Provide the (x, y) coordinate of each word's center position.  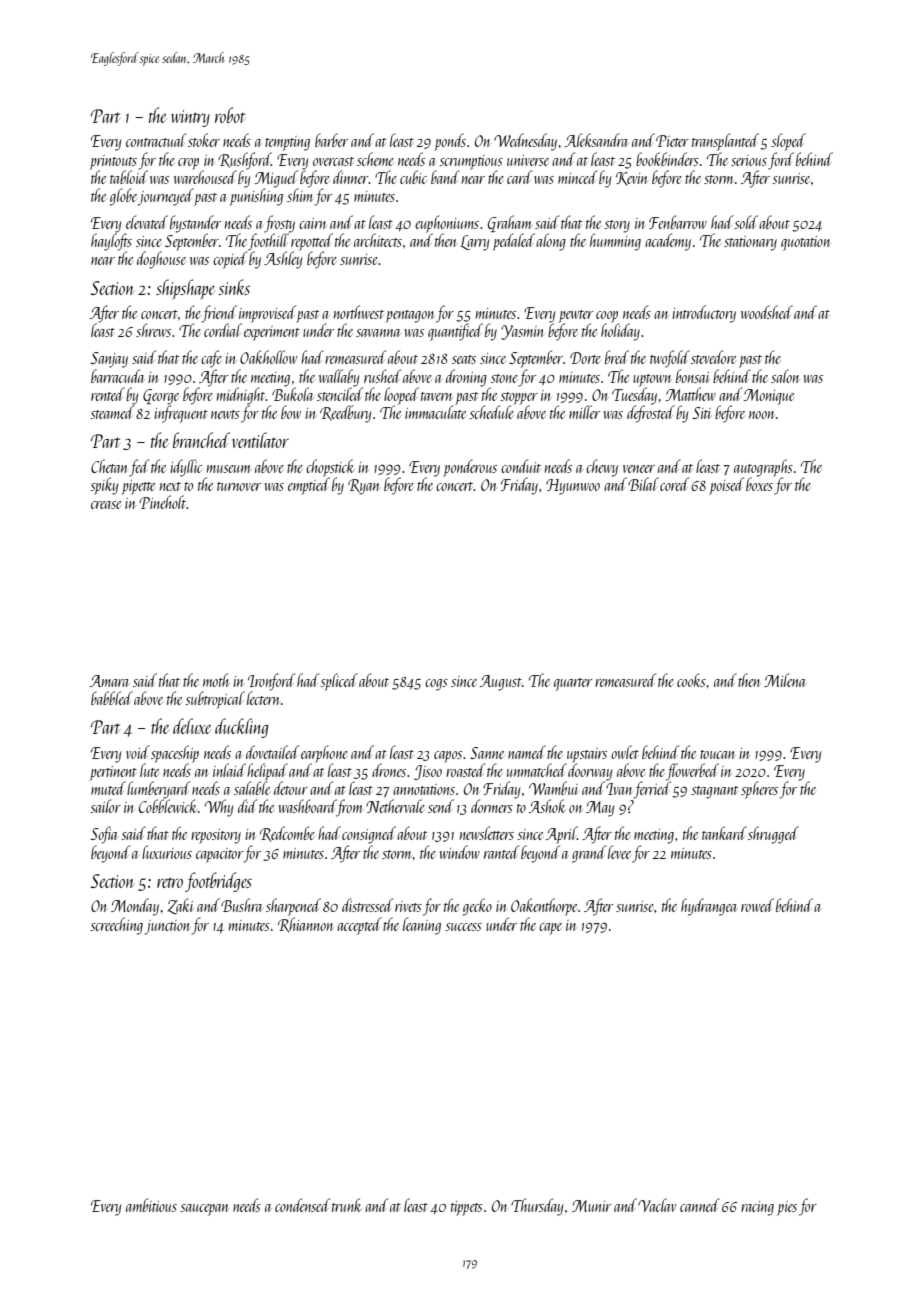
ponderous (470, 468)
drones (389, 770)
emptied (309, 486)
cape (550, 929)
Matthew (691, 394)
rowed (757, 905)
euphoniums (447, 224)
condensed (302, 1205)
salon (785, 376)
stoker (204, 140)
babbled (112, 698)
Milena (785, 680)
